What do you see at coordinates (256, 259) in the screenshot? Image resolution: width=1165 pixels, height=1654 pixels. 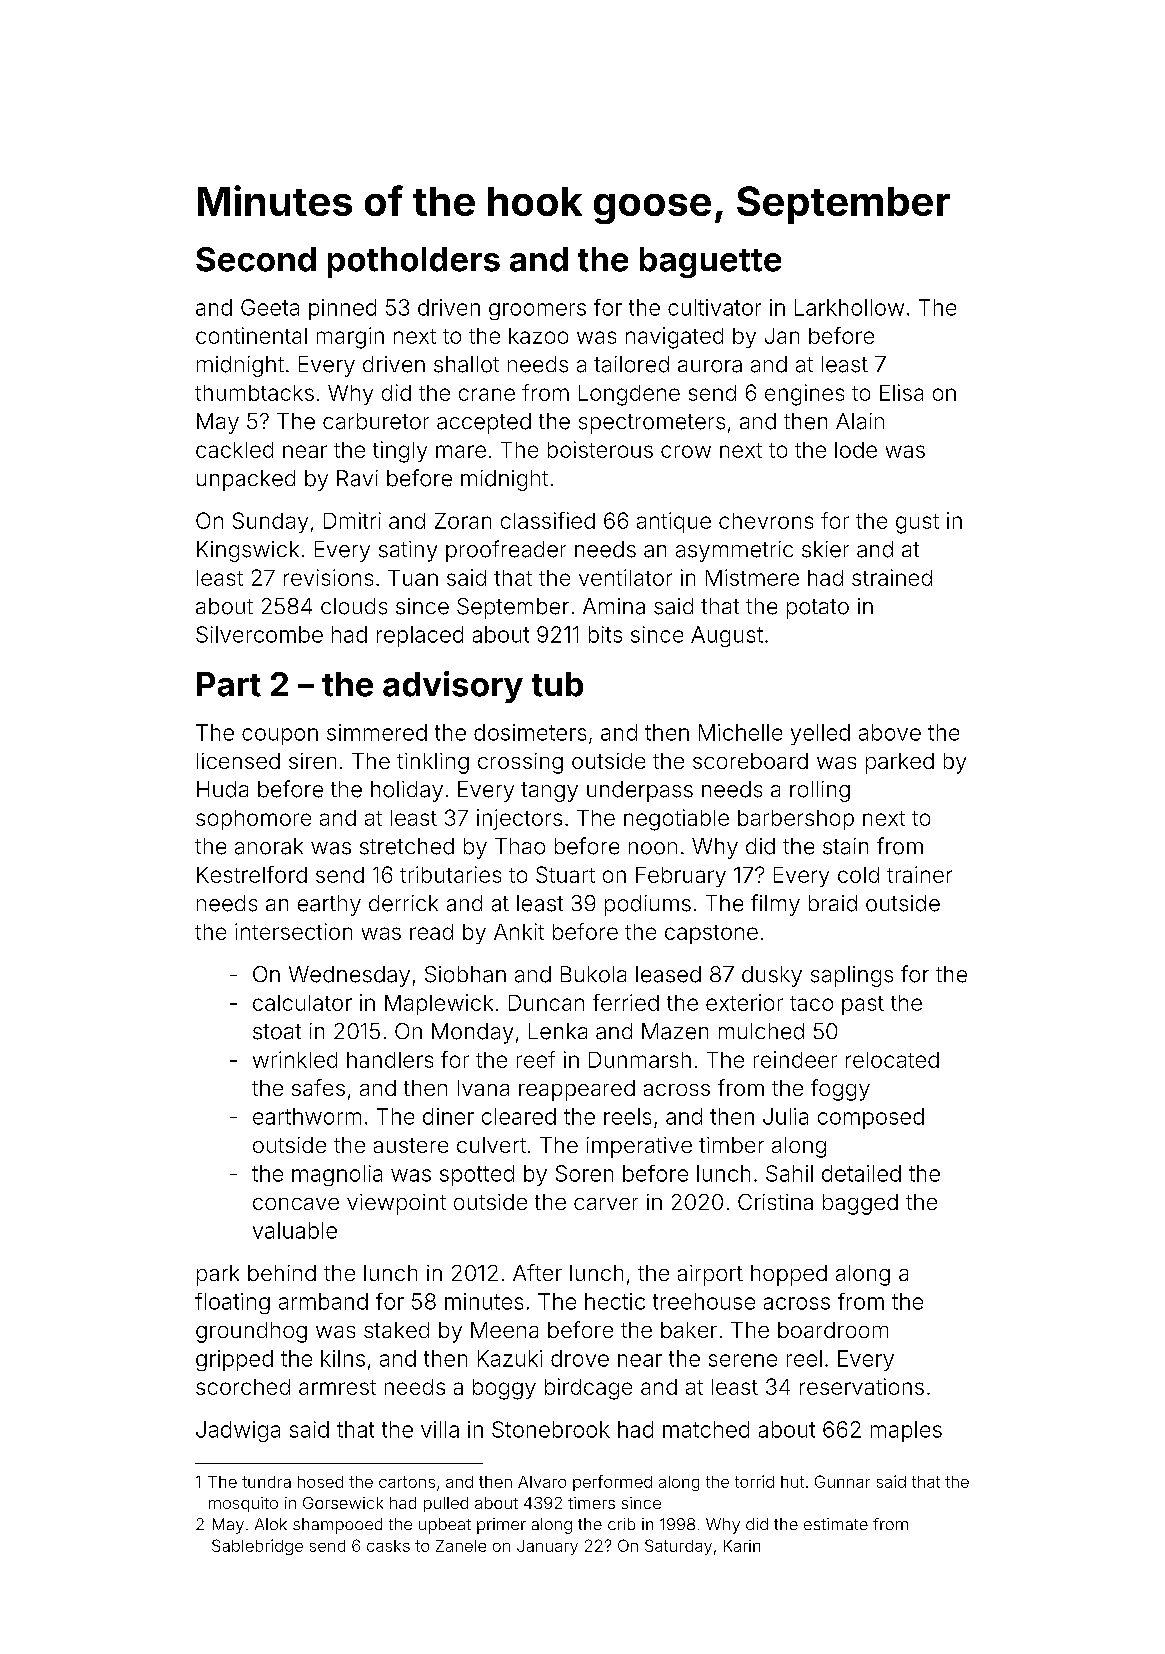 I see `Second` at bounding box center [256, 259].
